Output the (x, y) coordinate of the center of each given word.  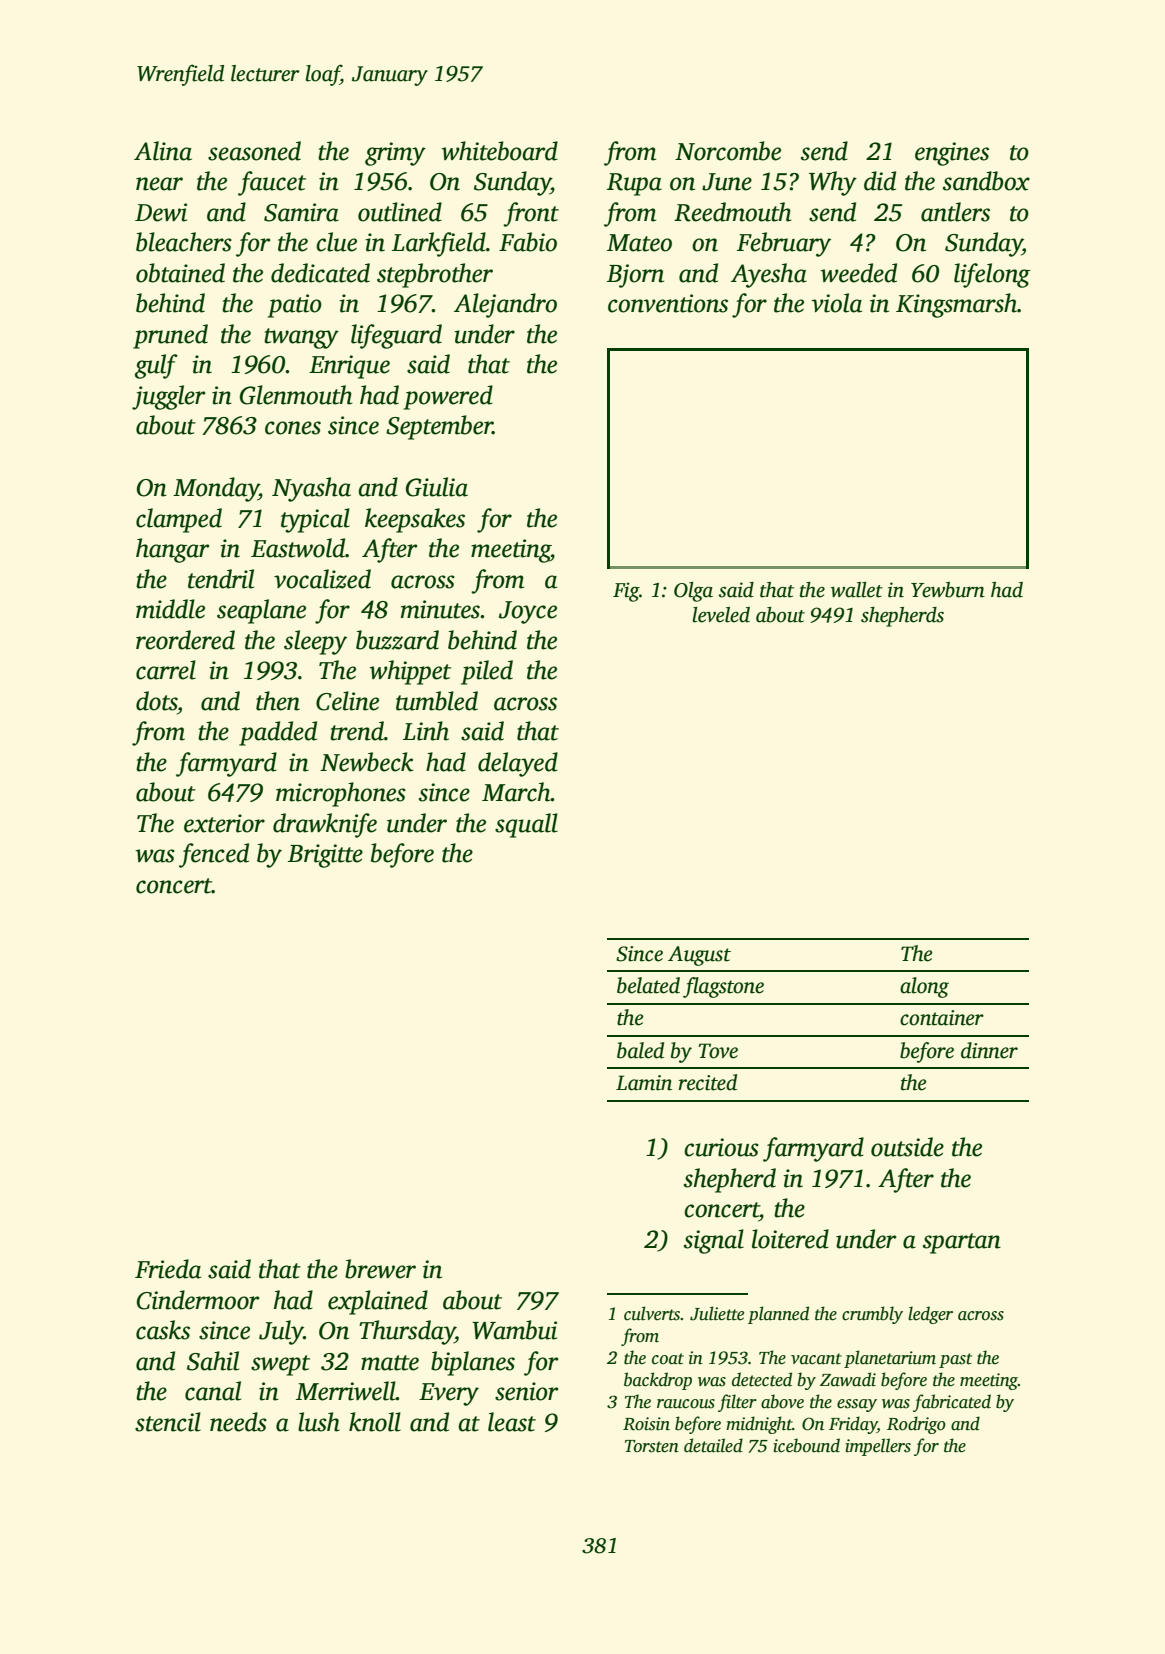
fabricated (952, 1403)
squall (526, 825)
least (512, 1422)
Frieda (168, 1269)
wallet (857, 590)
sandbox (986, 181)
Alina (163, 151)
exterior (224, 823)
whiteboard (500, 151)
